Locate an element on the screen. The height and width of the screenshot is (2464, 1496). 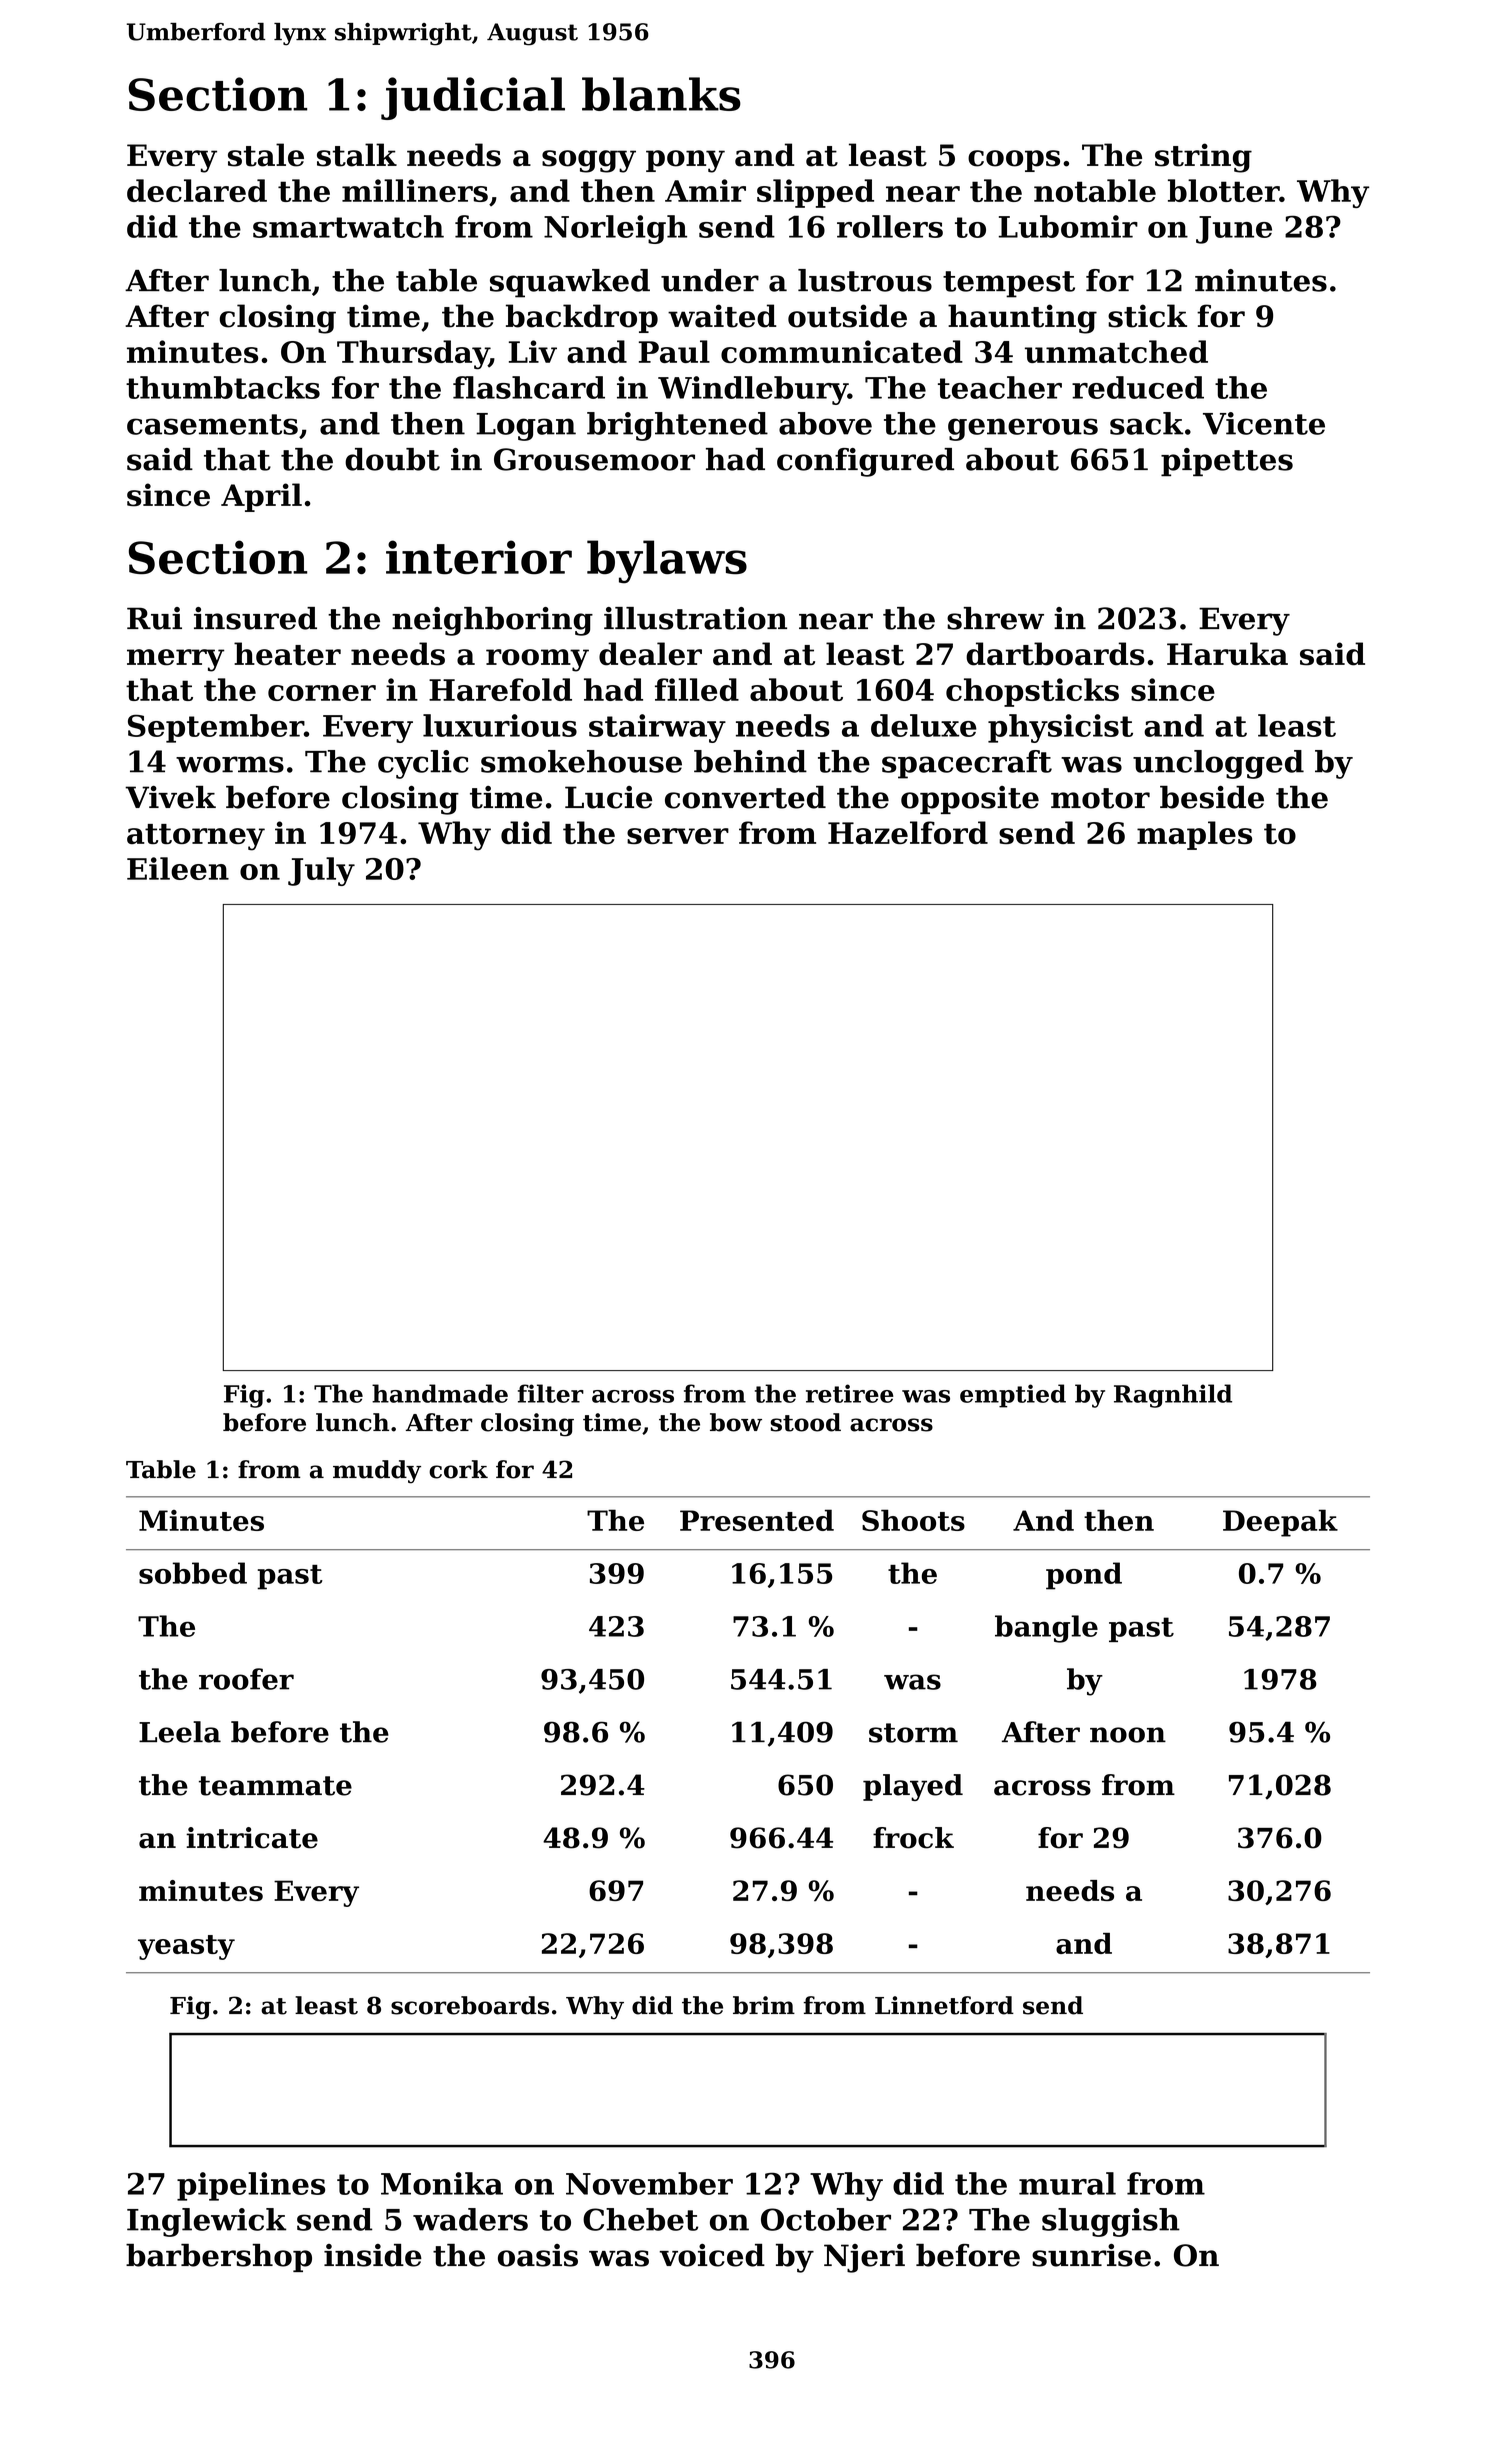
yeasty is located at coordinates (186, 1947).
